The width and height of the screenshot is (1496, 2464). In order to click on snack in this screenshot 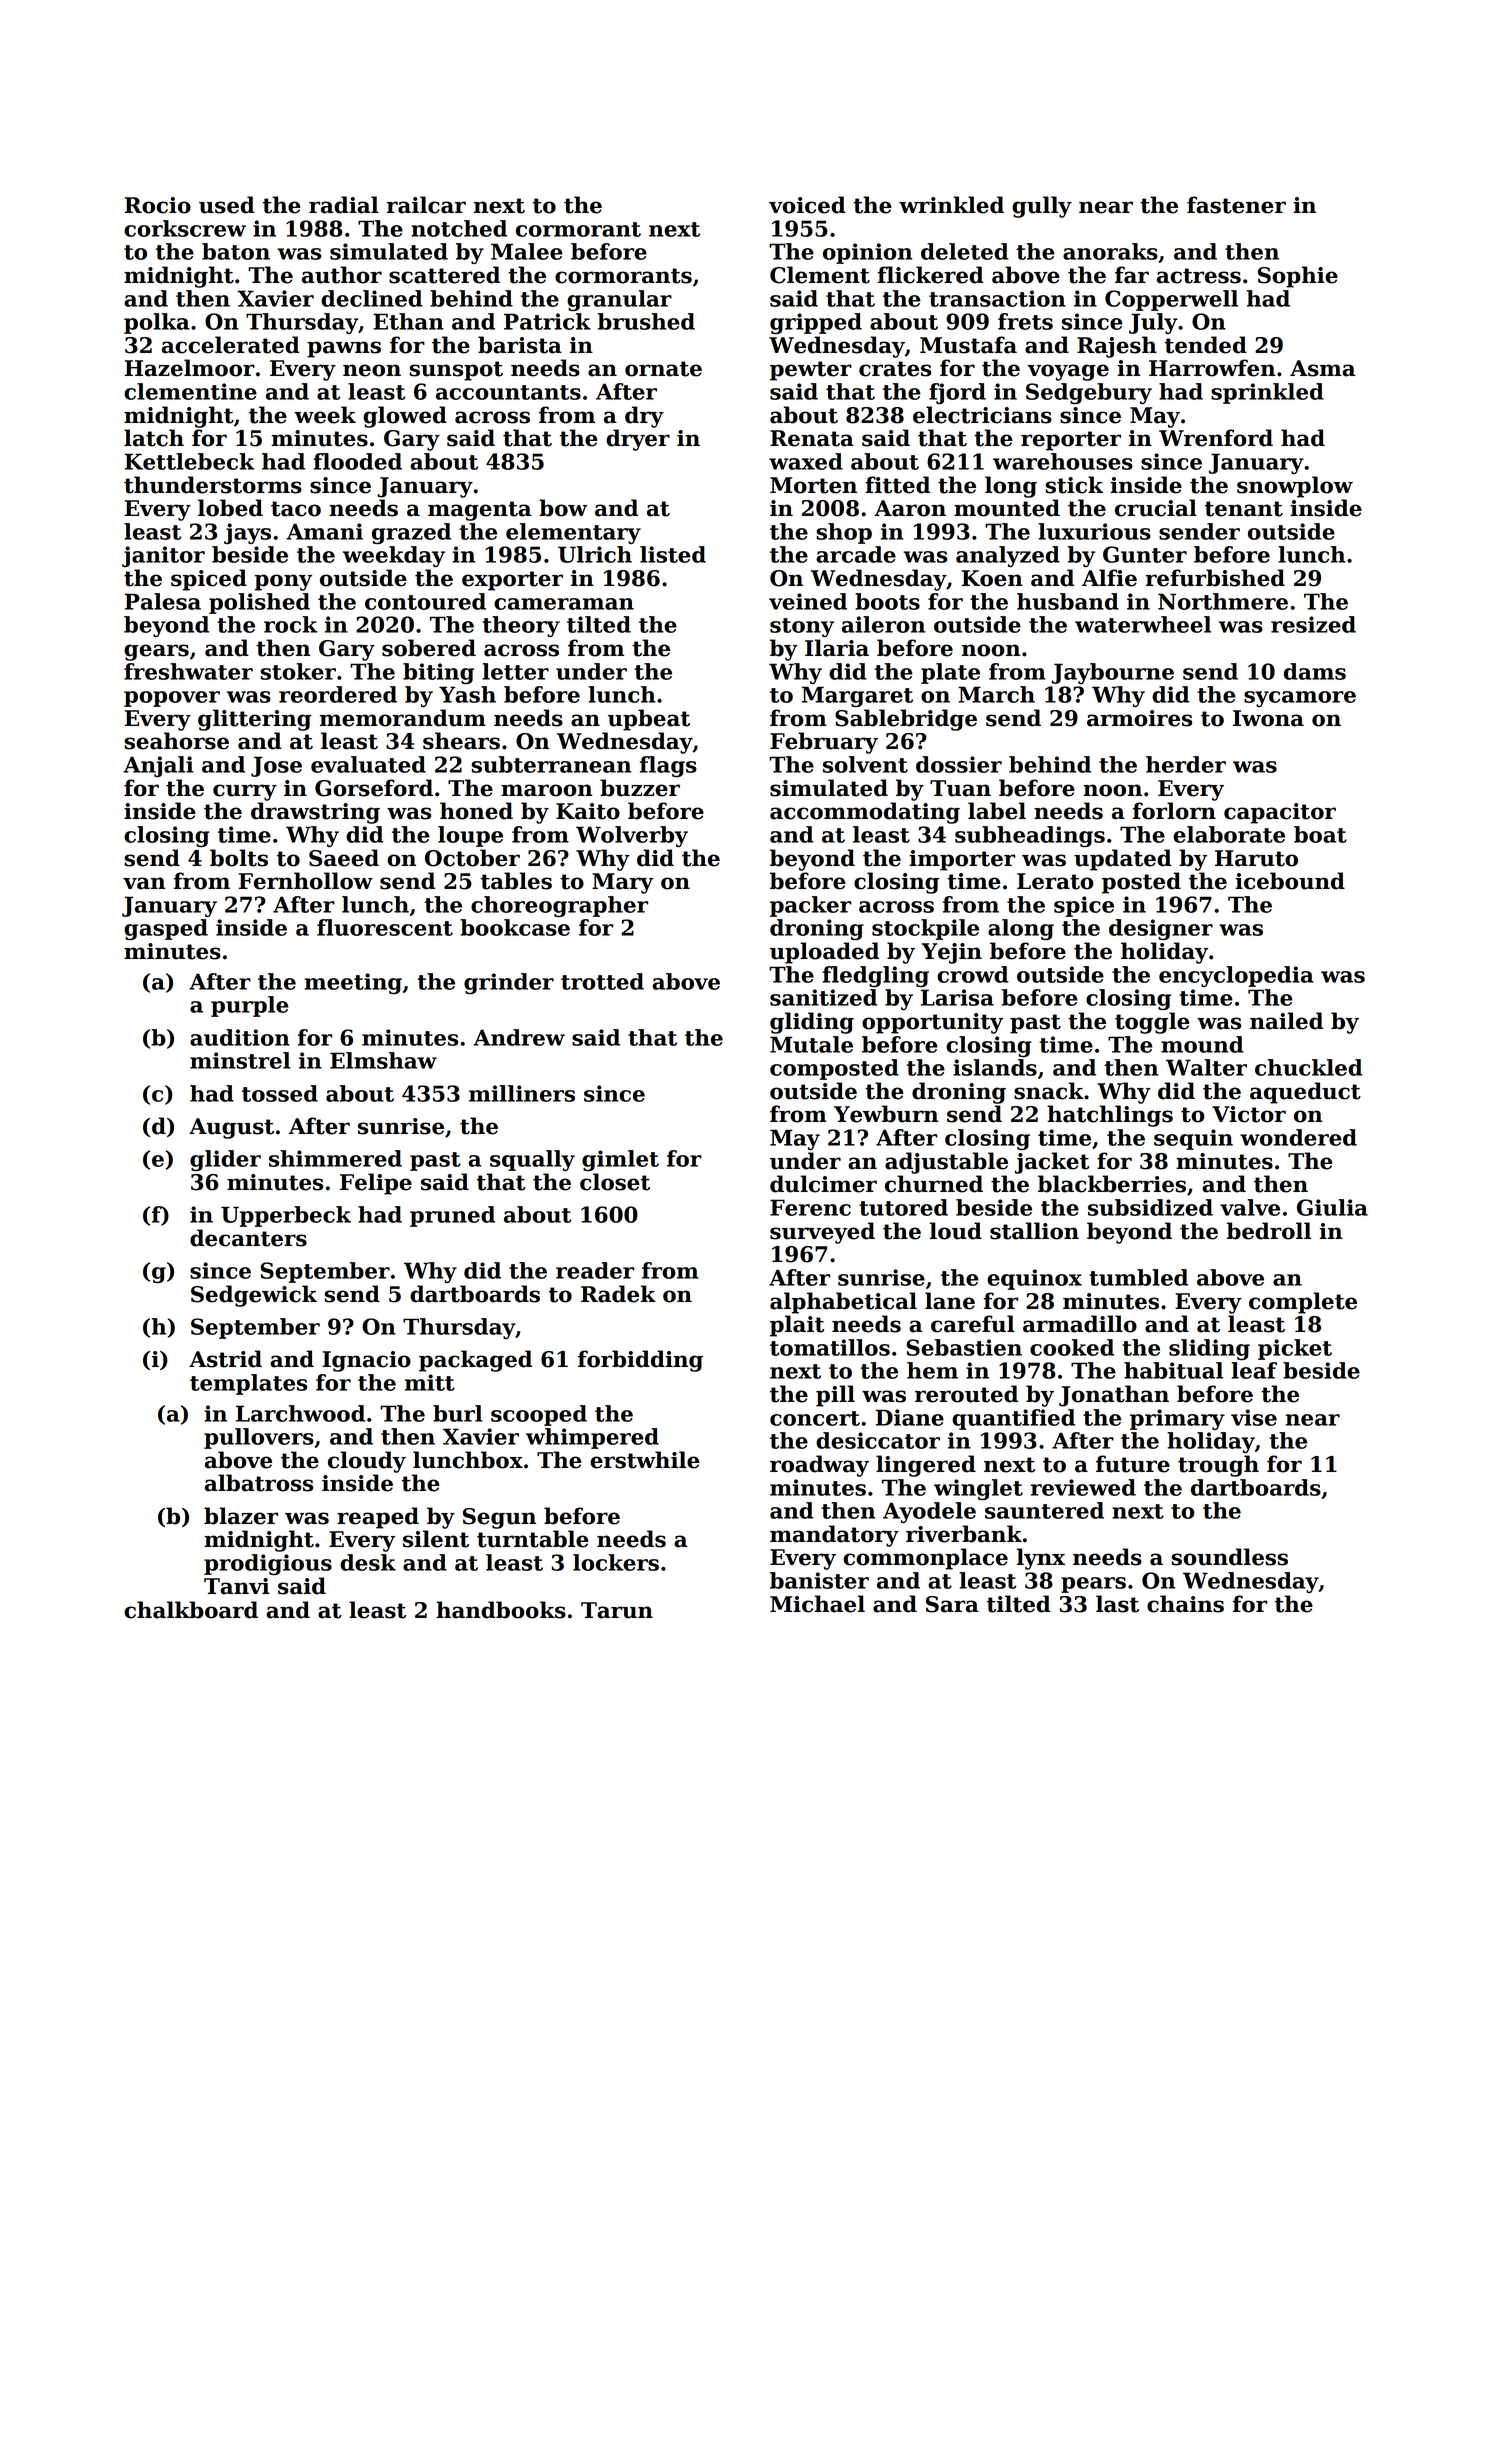, I will do `click(1049, 1091)`.
